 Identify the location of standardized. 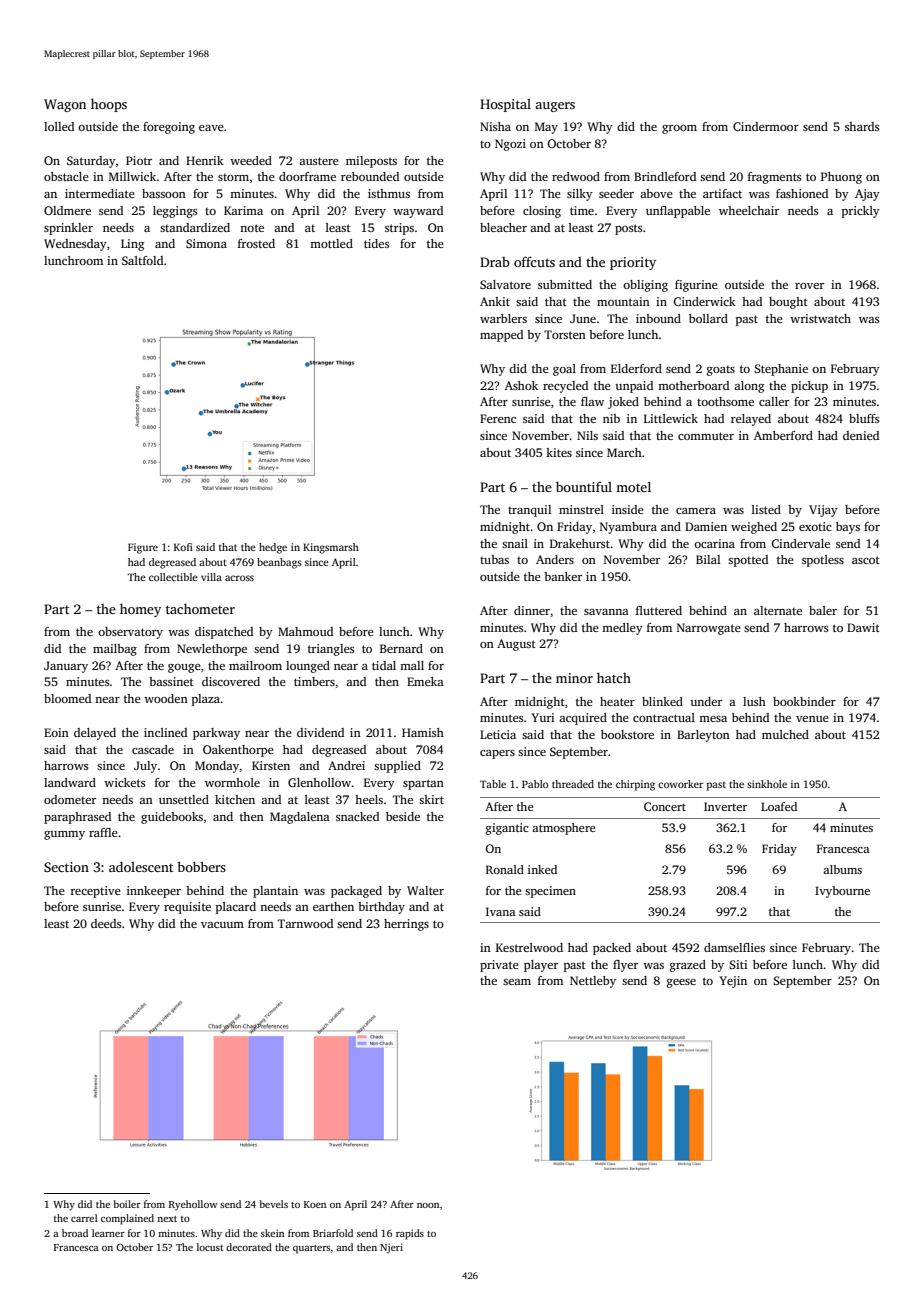
(195, 227).
